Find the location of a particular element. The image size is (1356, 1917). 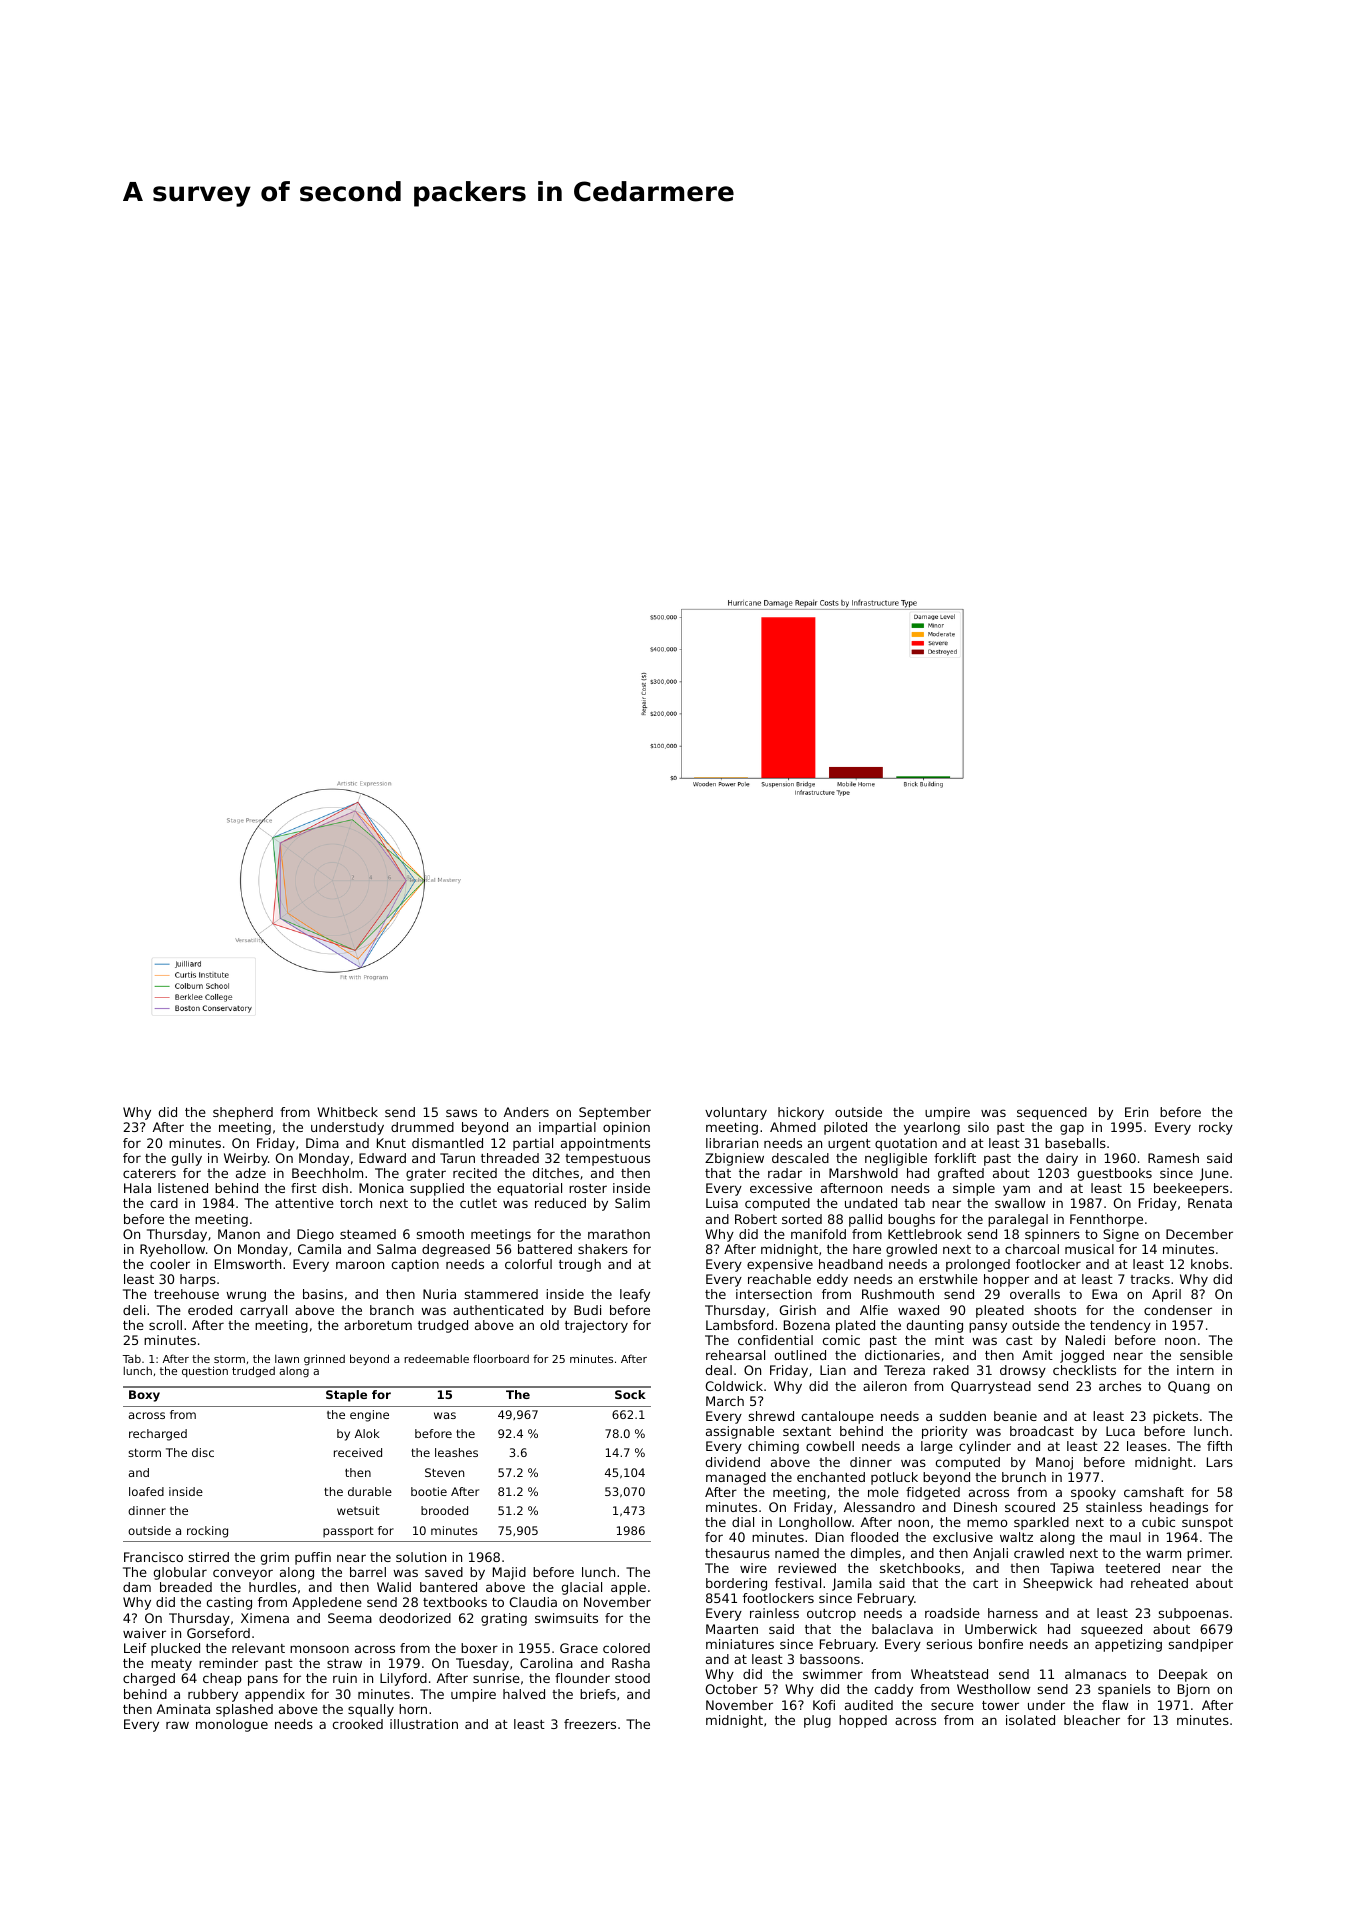

baseballs is located at coordinates (1075, 1143).
